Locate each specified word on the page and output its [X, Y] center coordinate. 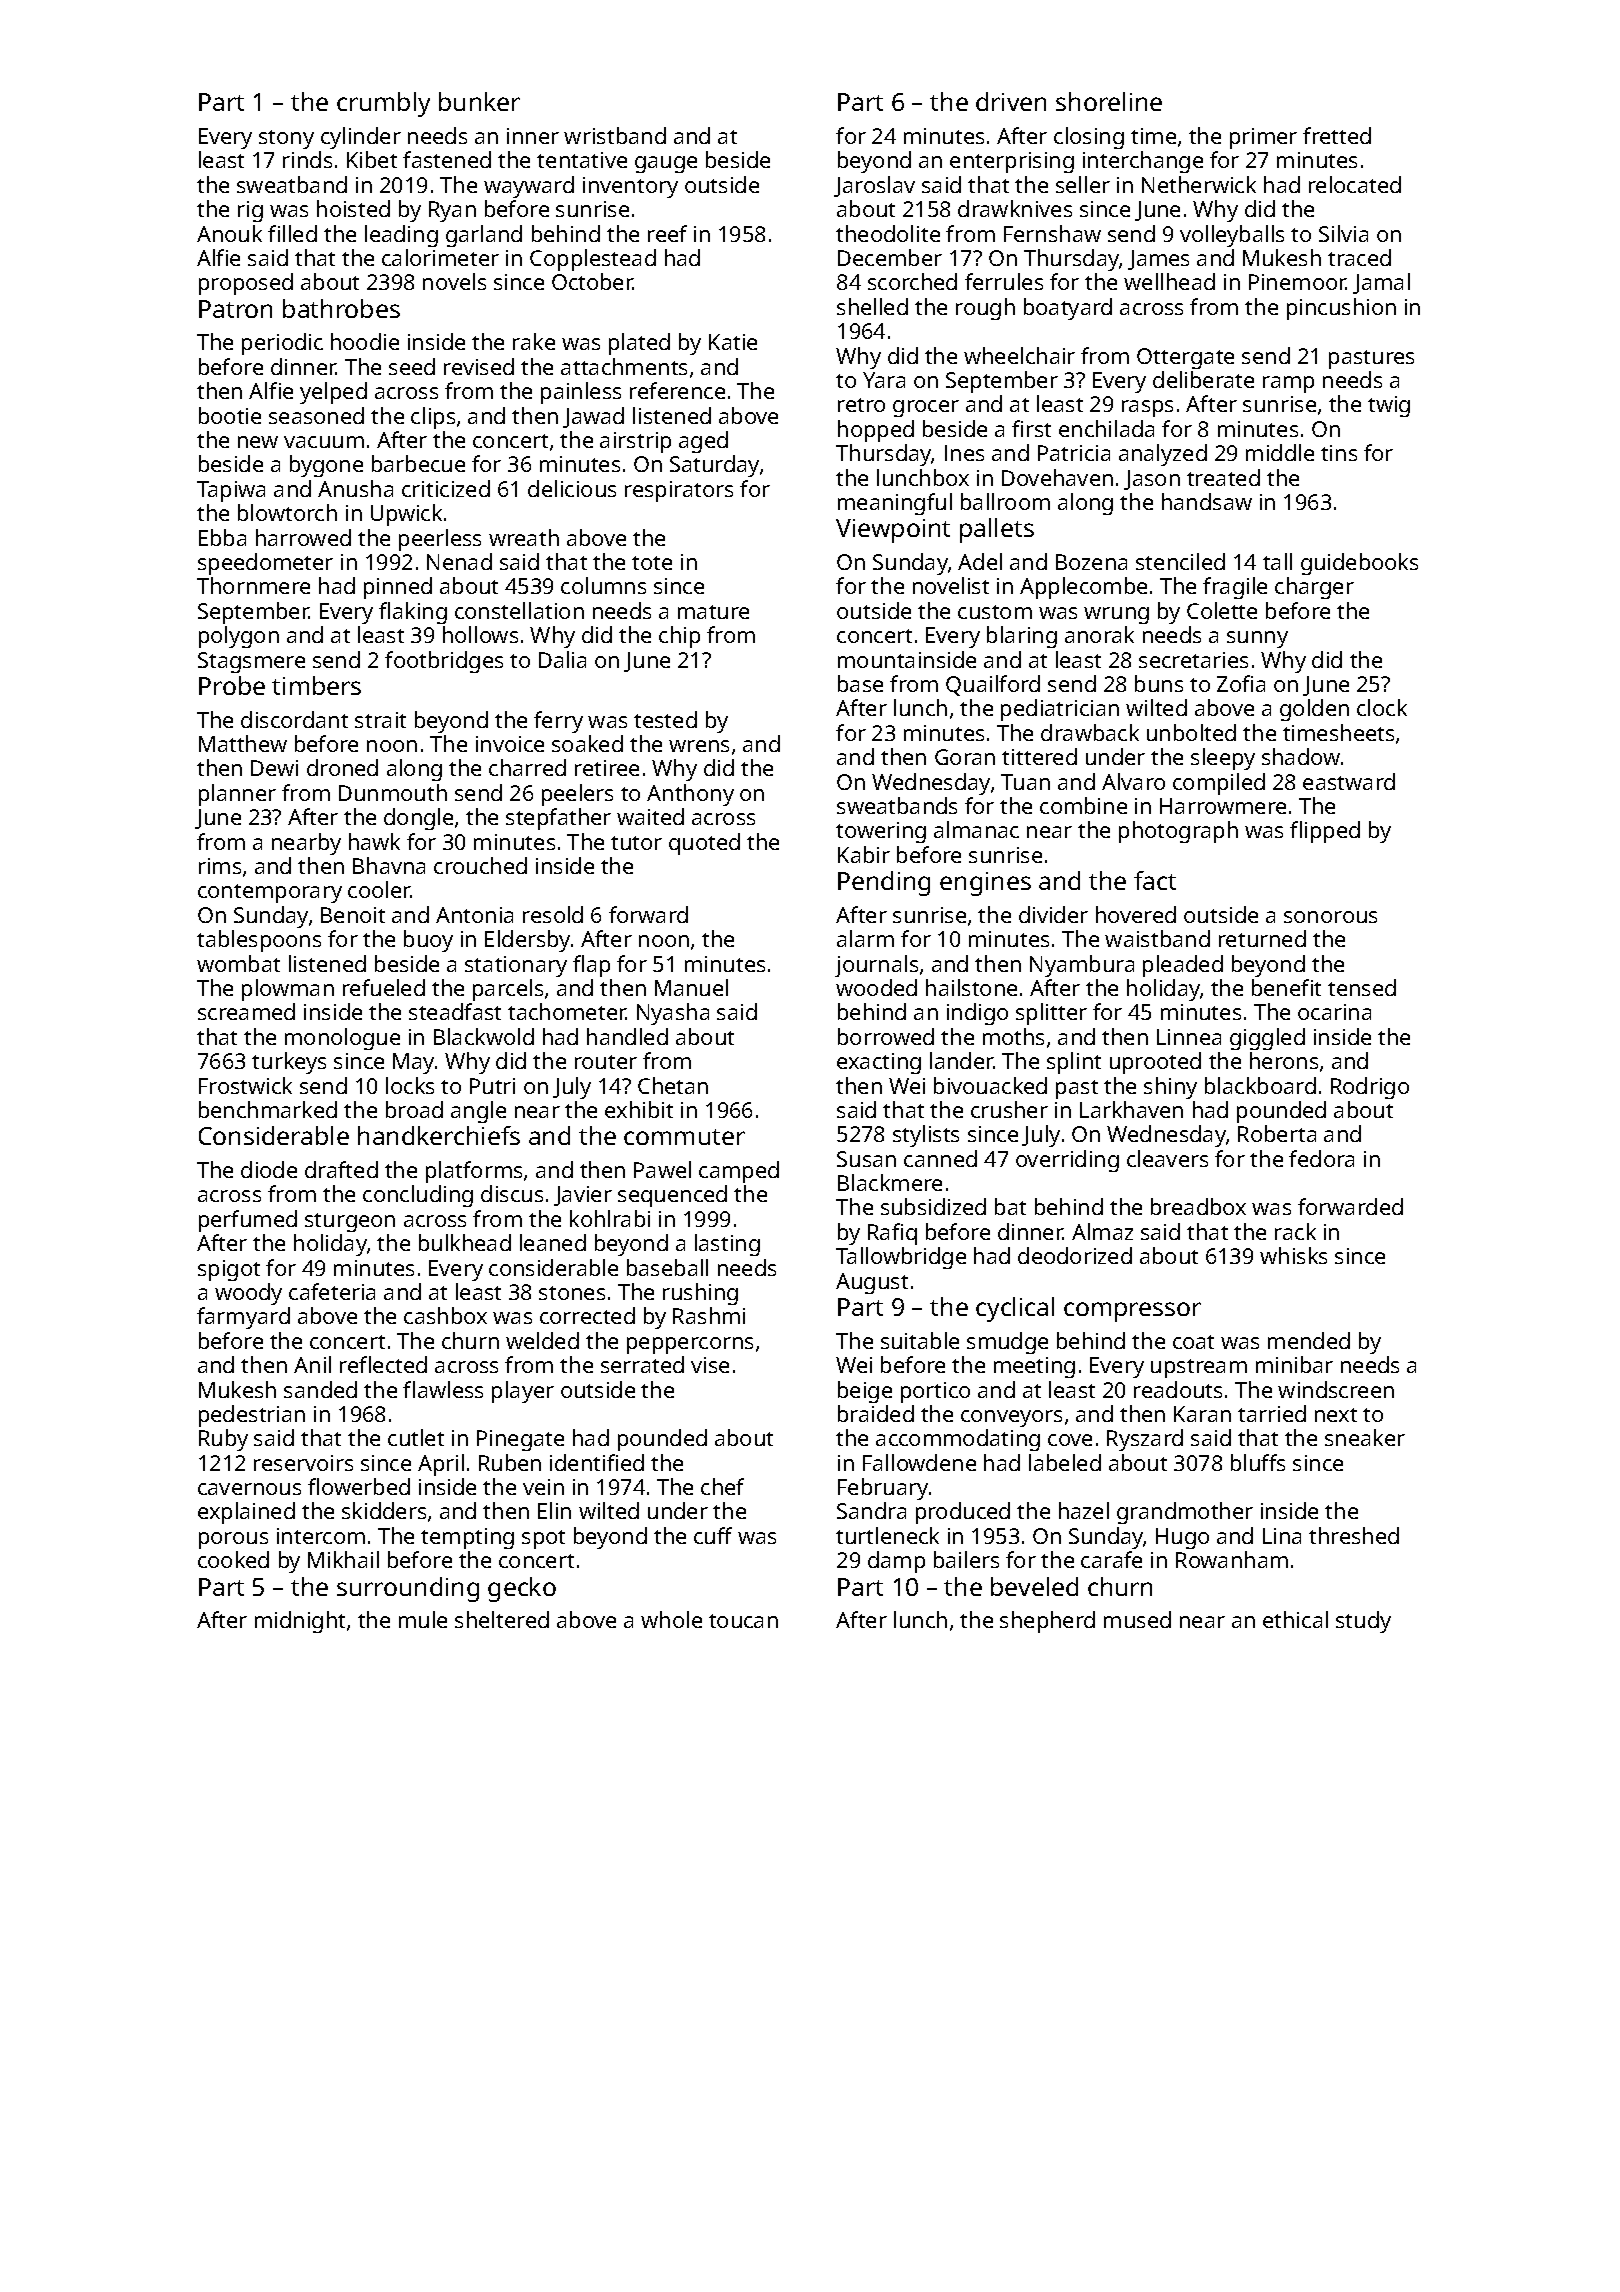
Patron [235, 309]
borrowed [886, 1036]
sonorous [1330, 917]
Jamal [1381, 283]
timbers [316, 685]
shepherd [1047, 1622]
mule [423, 1619]
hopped [876, 431]
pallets [997, 530]
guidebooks [1359, 564]
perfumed [248, 1221]
